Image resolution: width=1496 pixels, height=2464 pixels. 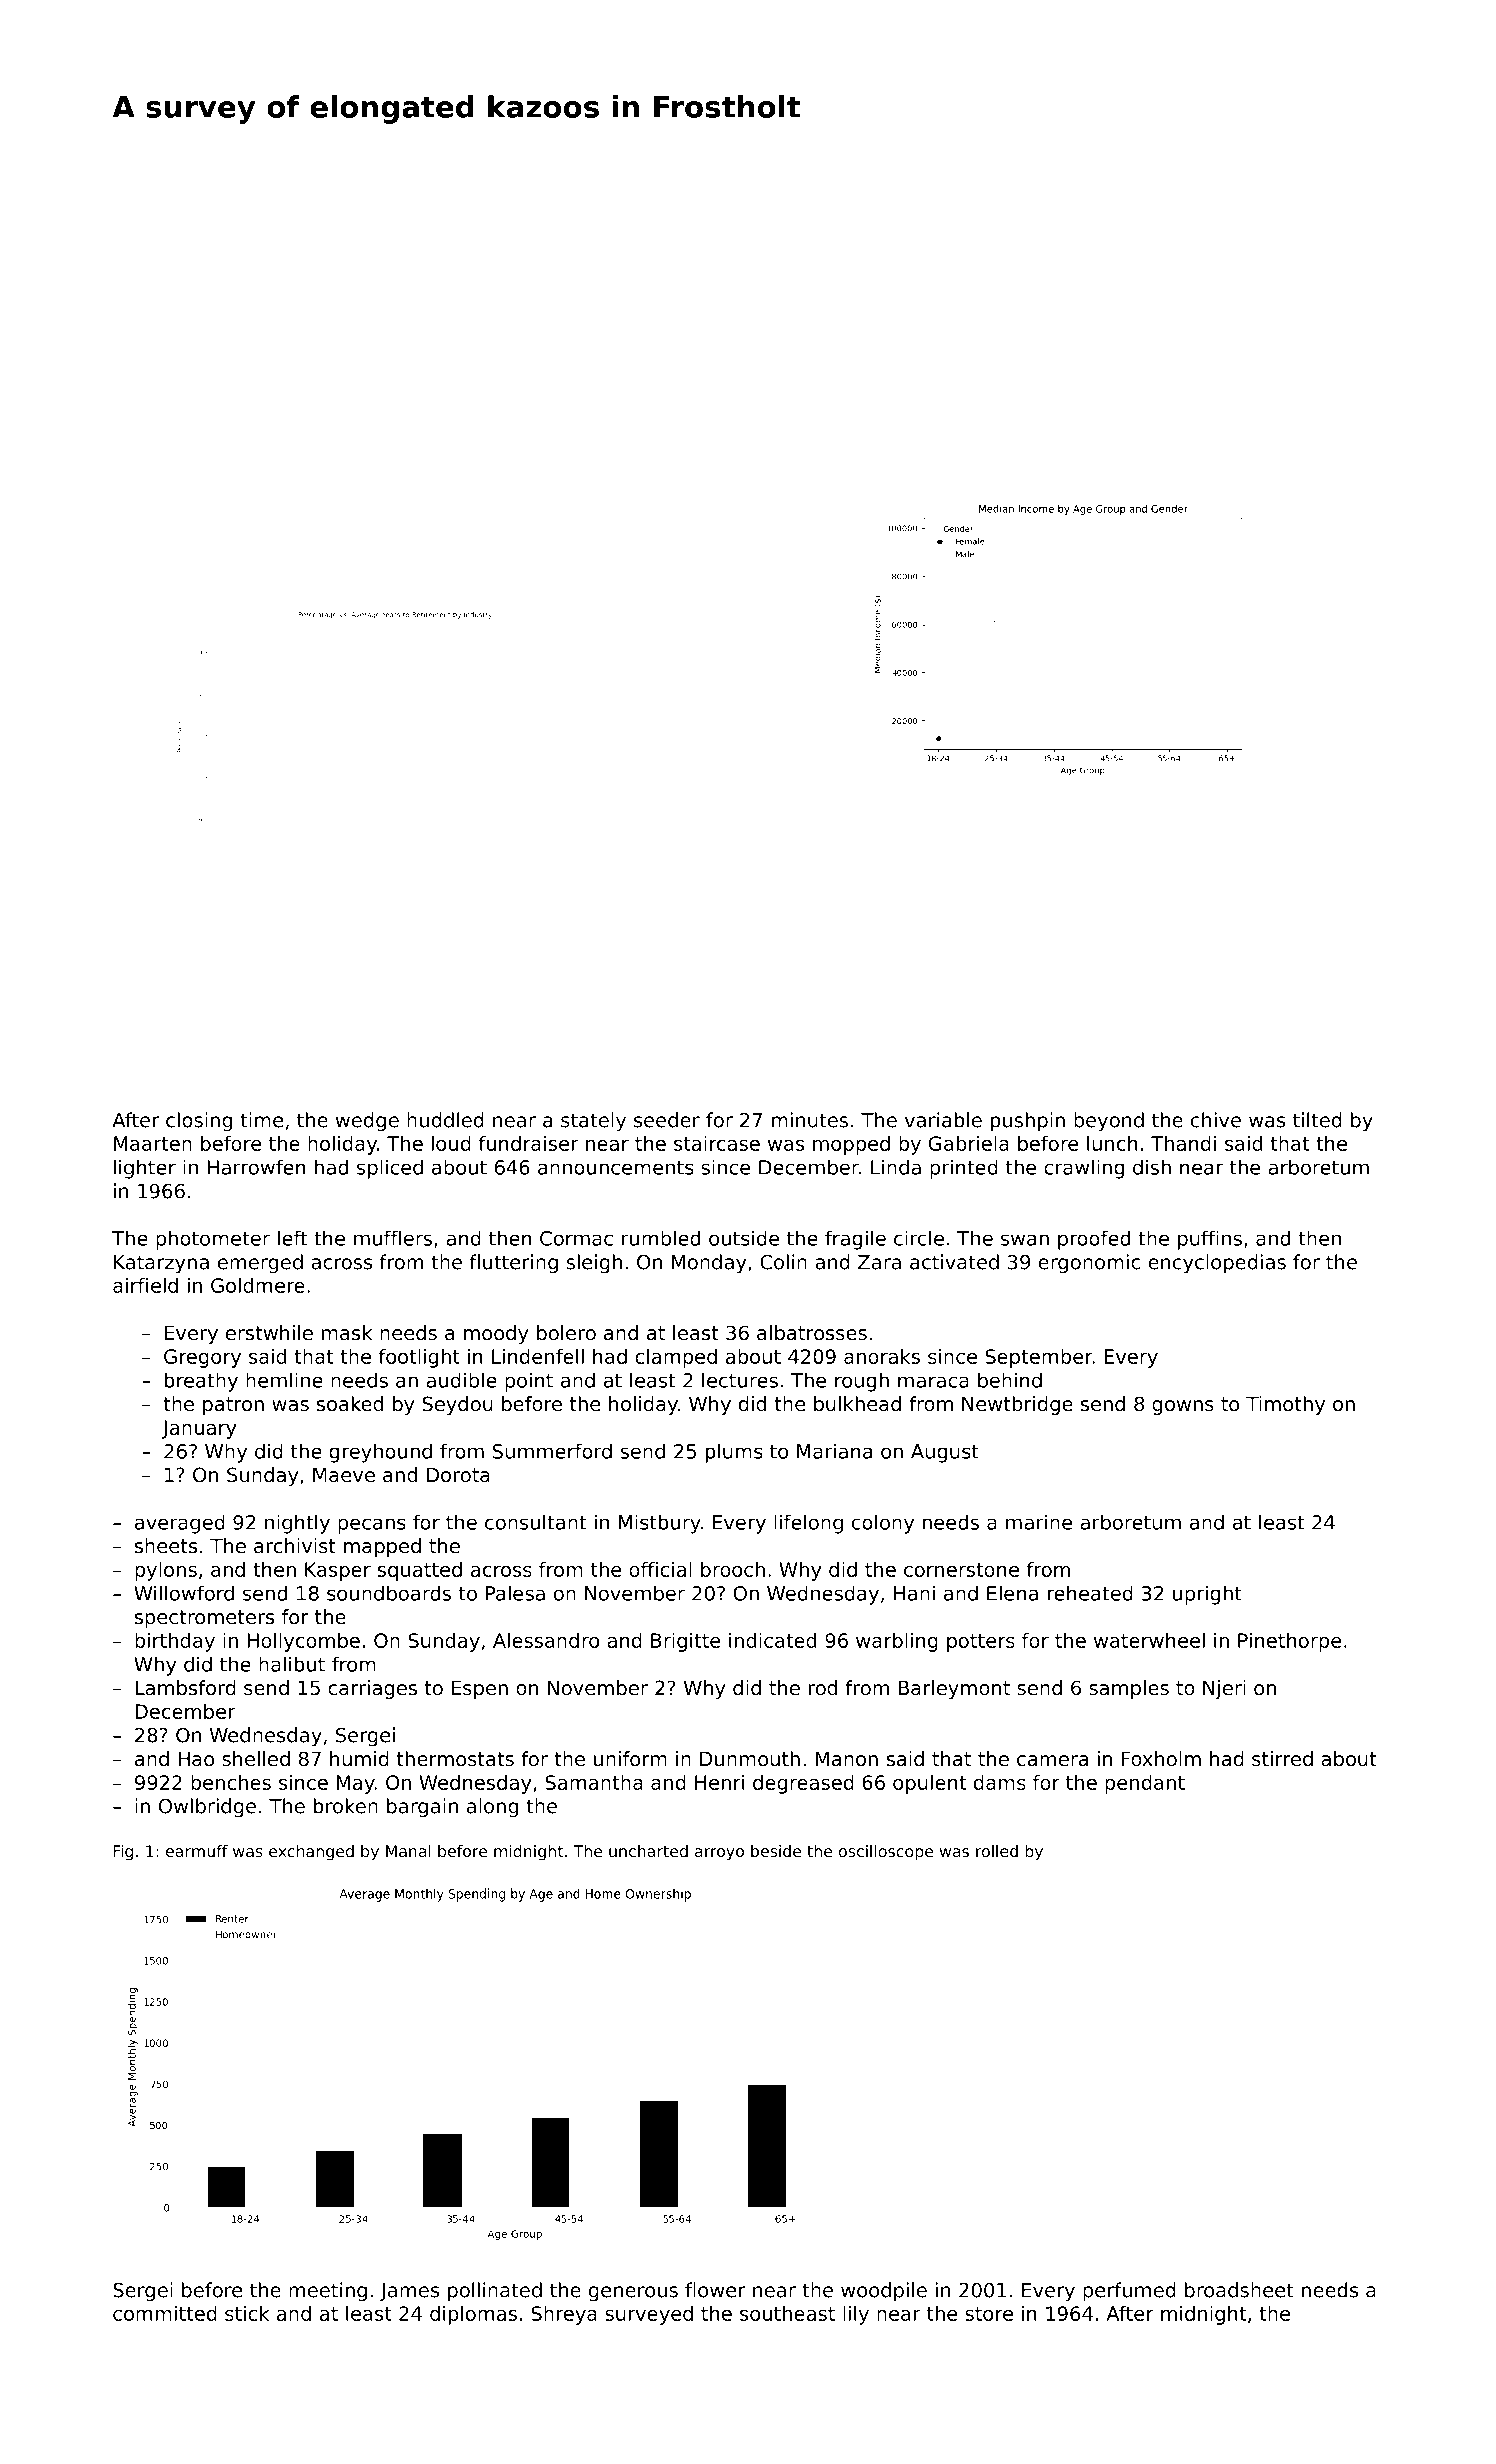 I want to click on Maeve, so click(x=344, y=1475).
